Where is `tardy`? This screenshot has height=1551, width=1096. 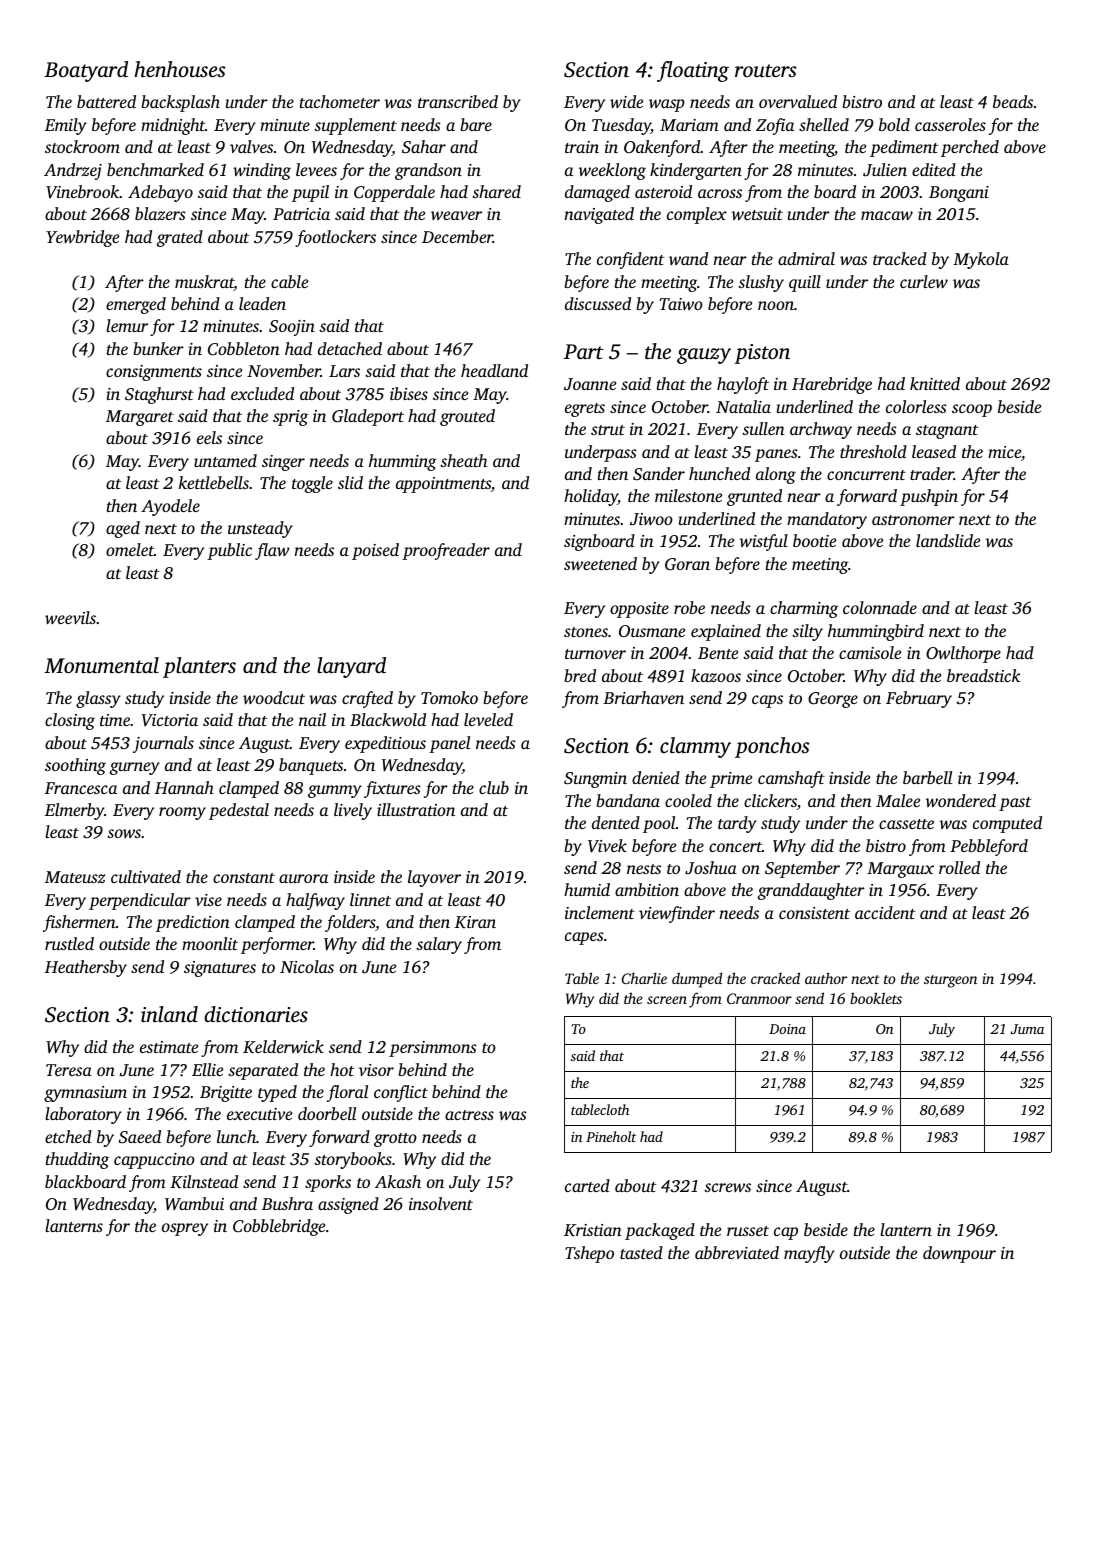
tardy is located at coordinates (737, 824).
